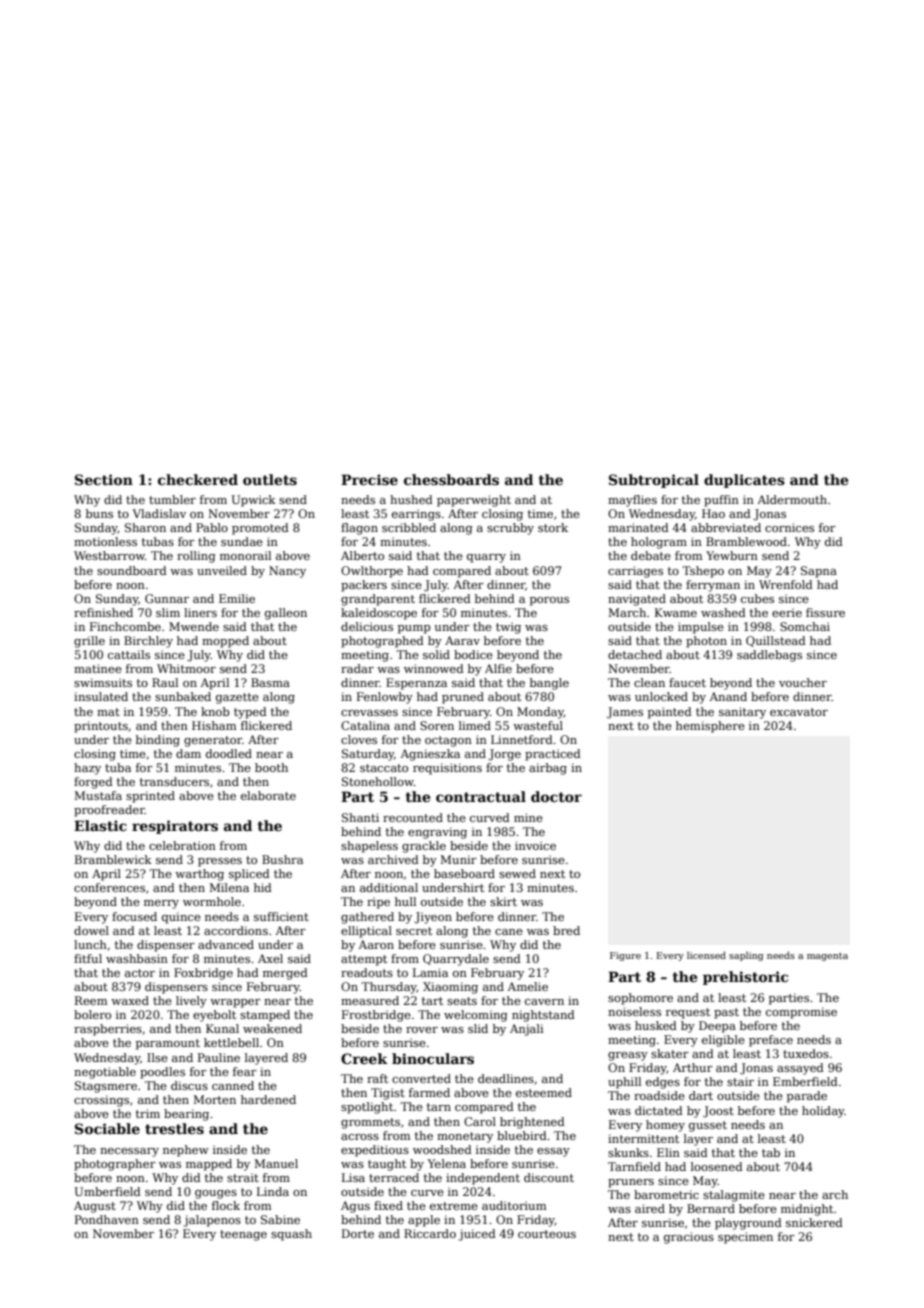 This screenshot has width=924, height=1308. I want to click on nightstand, so click(543, 1016).
